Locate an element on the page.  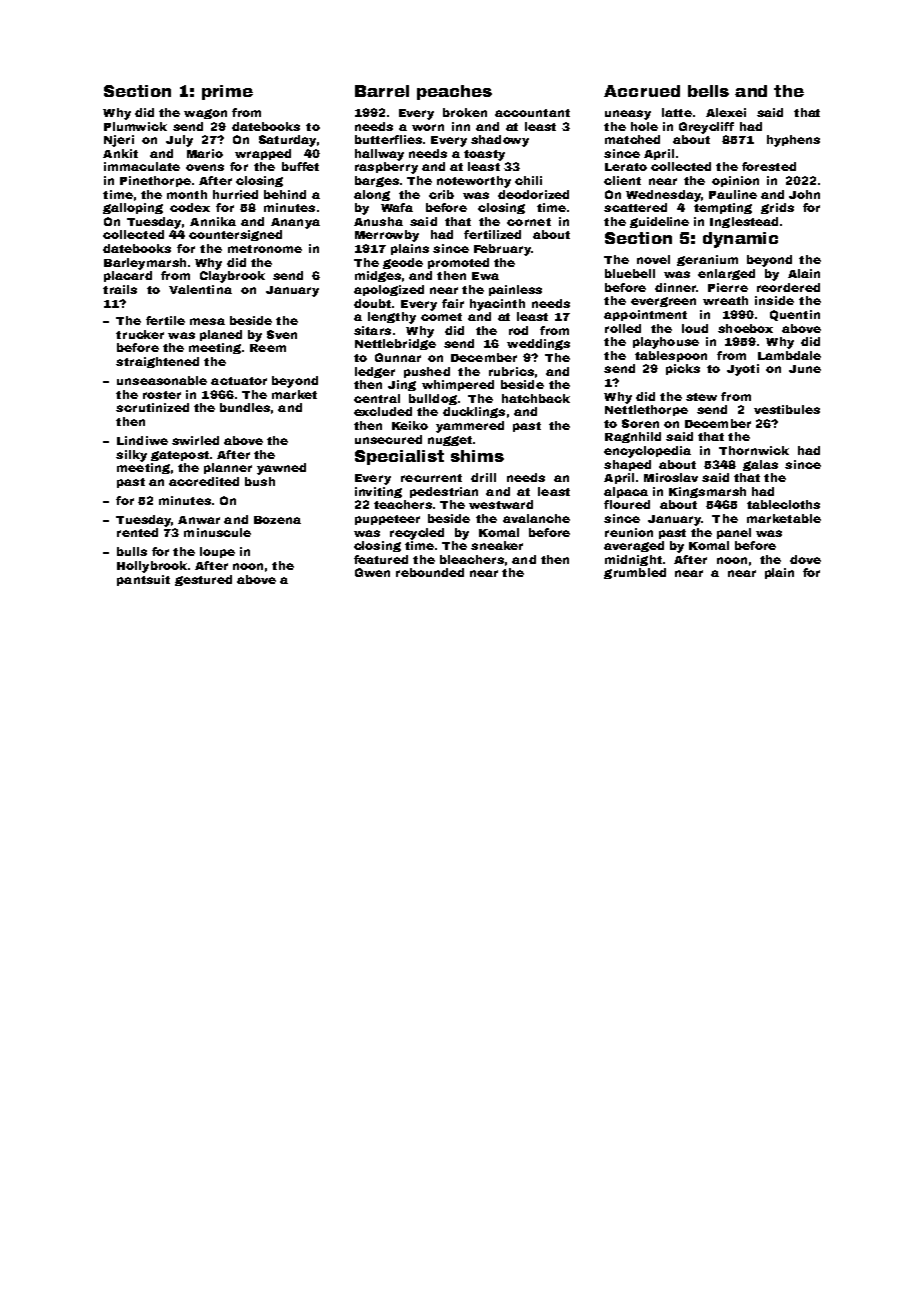
guideline is located at coordinates (659, 222).
